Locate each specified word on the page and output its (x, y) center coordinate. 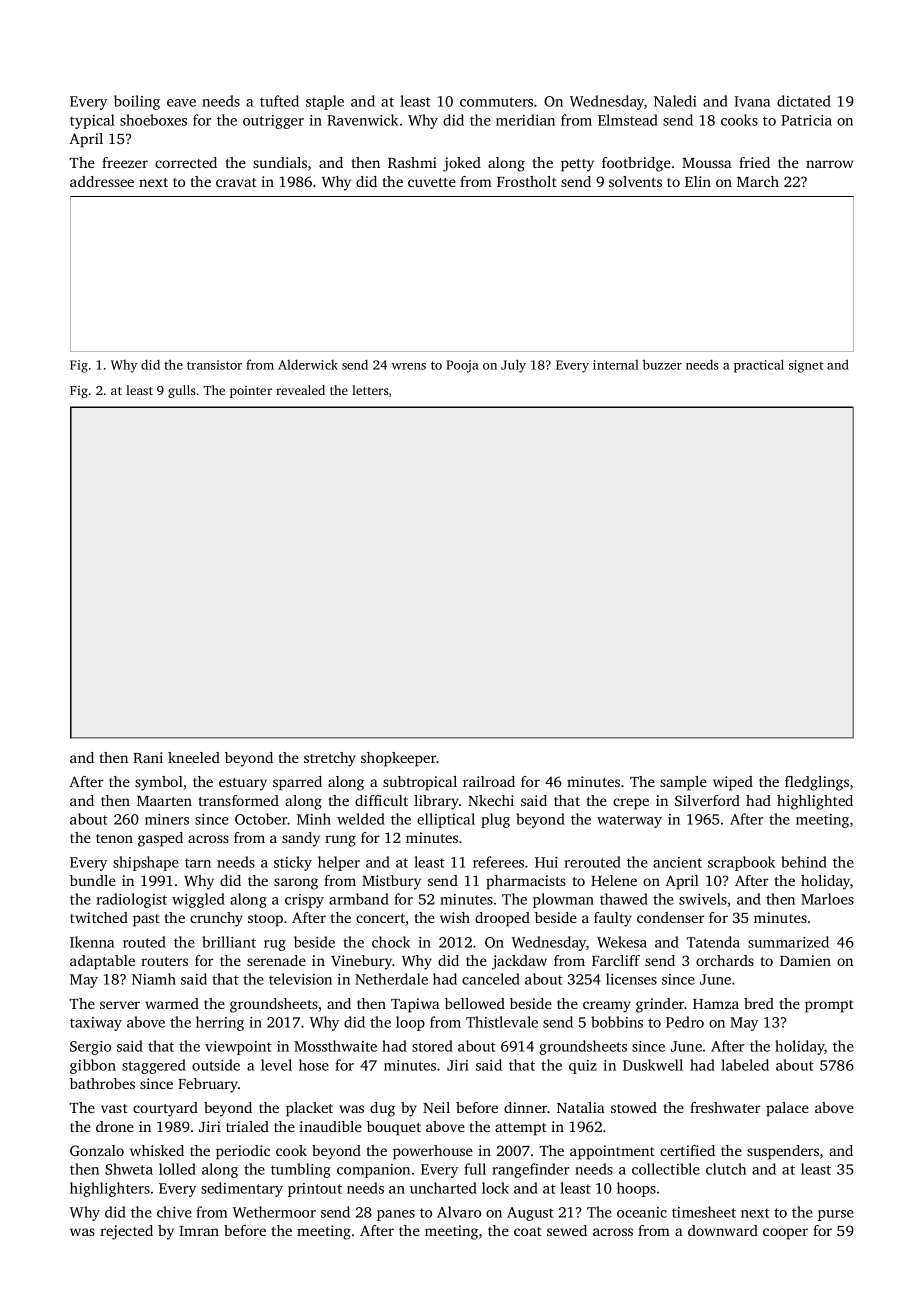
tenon (114, 838)
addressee (102, 181)
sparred (297, 783)
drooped (502, 919)
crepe (631, 804)
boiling (137, 102)
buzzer (662, 364)
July (513, 366)
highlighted (815, 802)
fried (754, 162)
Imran (199, 1231)
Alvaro (459, 1212)
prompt (829, 1006)
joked (462, 164)
